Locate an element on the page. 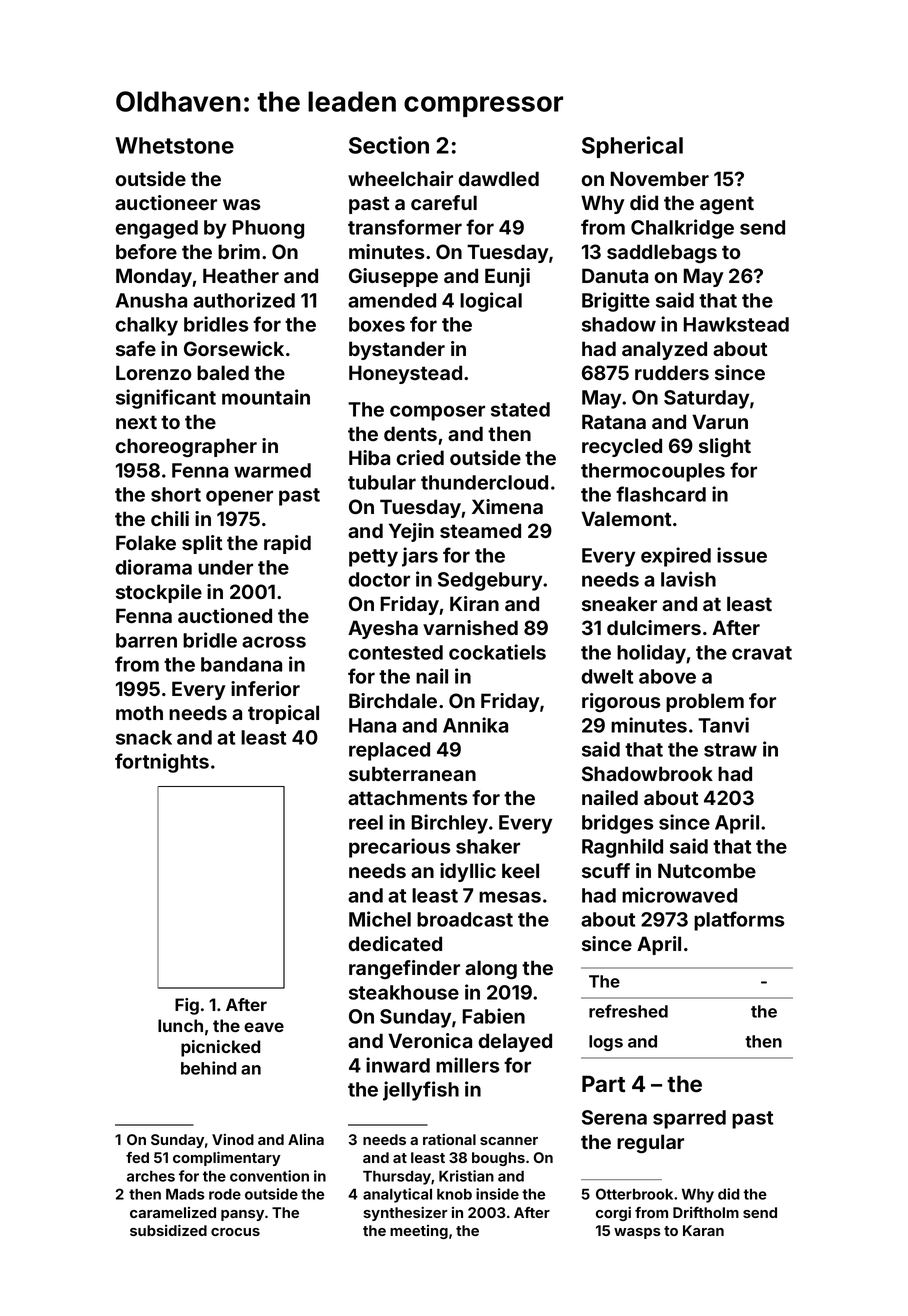 This image has height=1316, width=908. fortnights is located at coordinates (162, 763).
